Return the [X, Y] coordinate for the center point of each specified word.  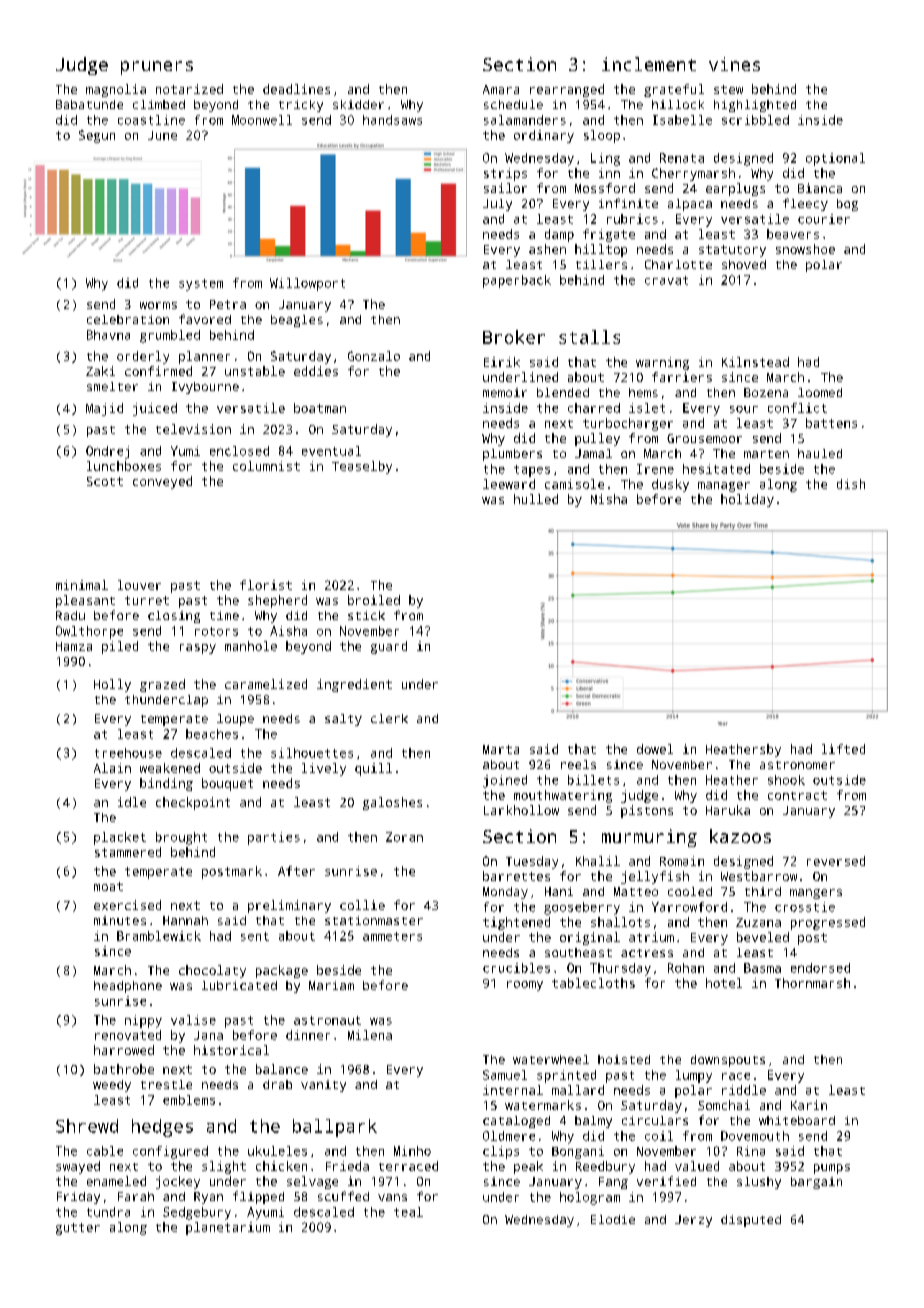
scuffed [343, 1196]
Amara [501, 89]
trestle [166, 1084]
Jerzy [693, 1221]
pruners [157, 68]
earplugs [735, 189]
